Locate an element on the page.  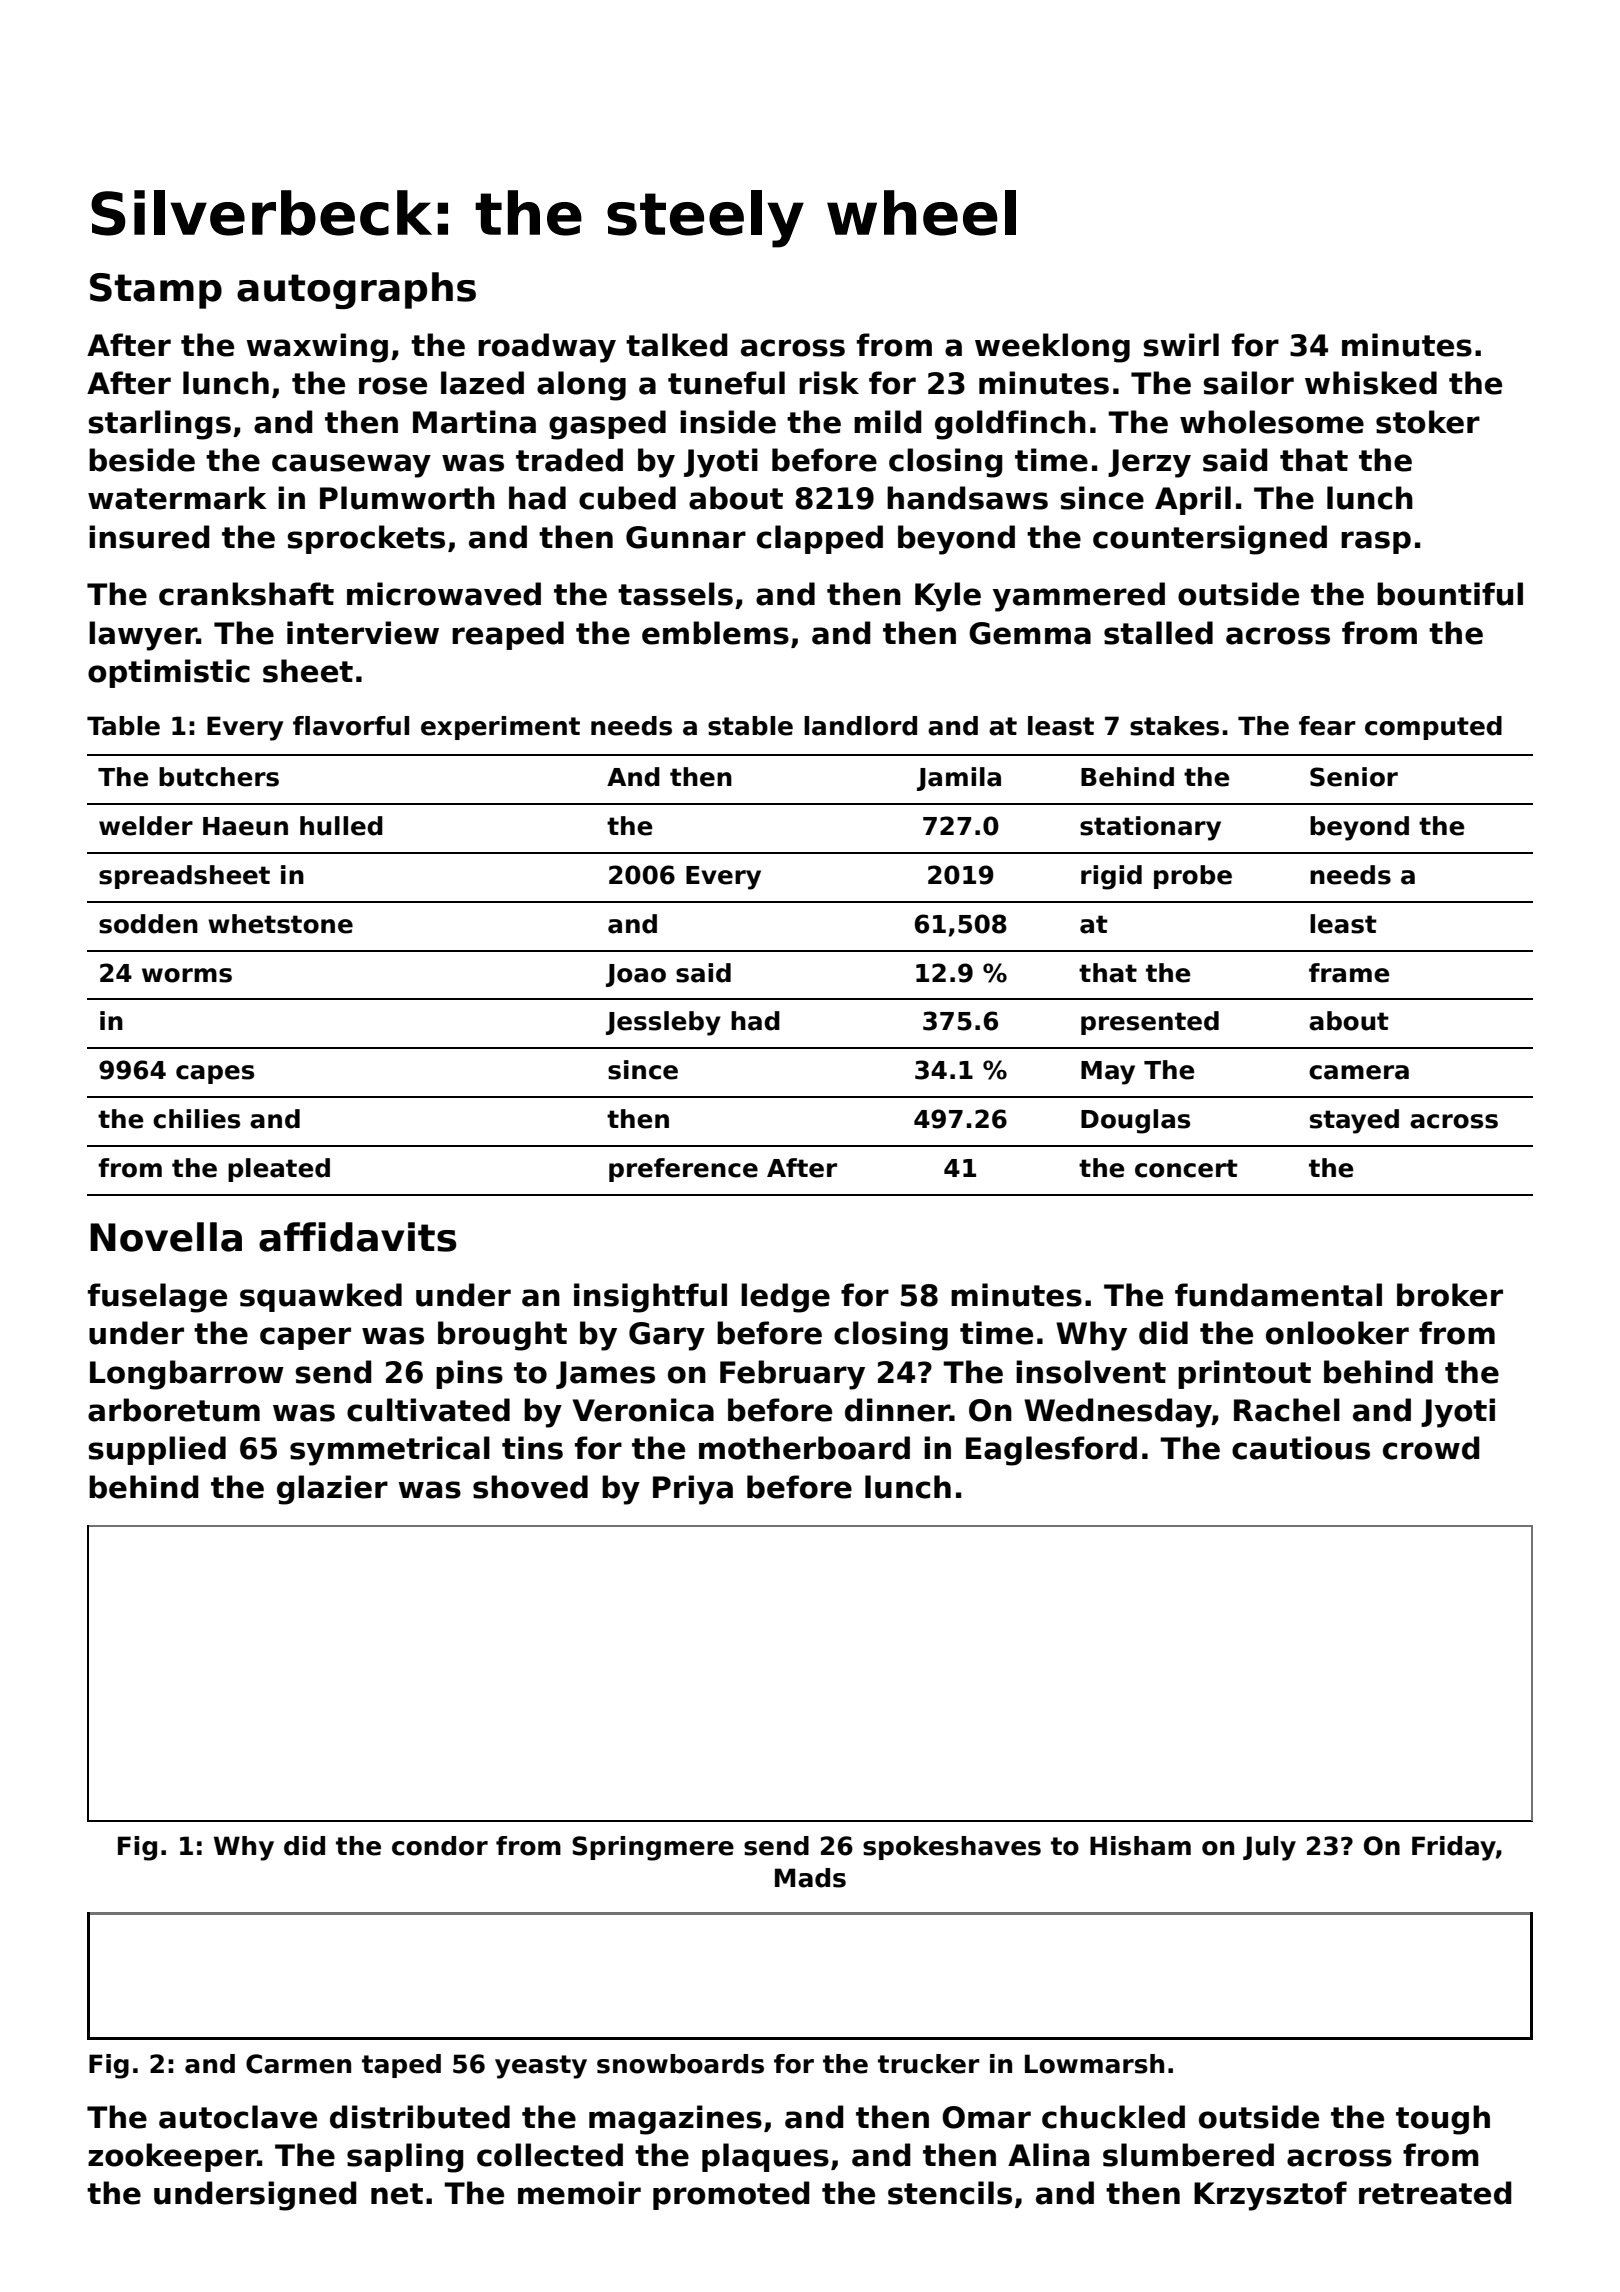
autographs is located at coordinates (356, 290).
